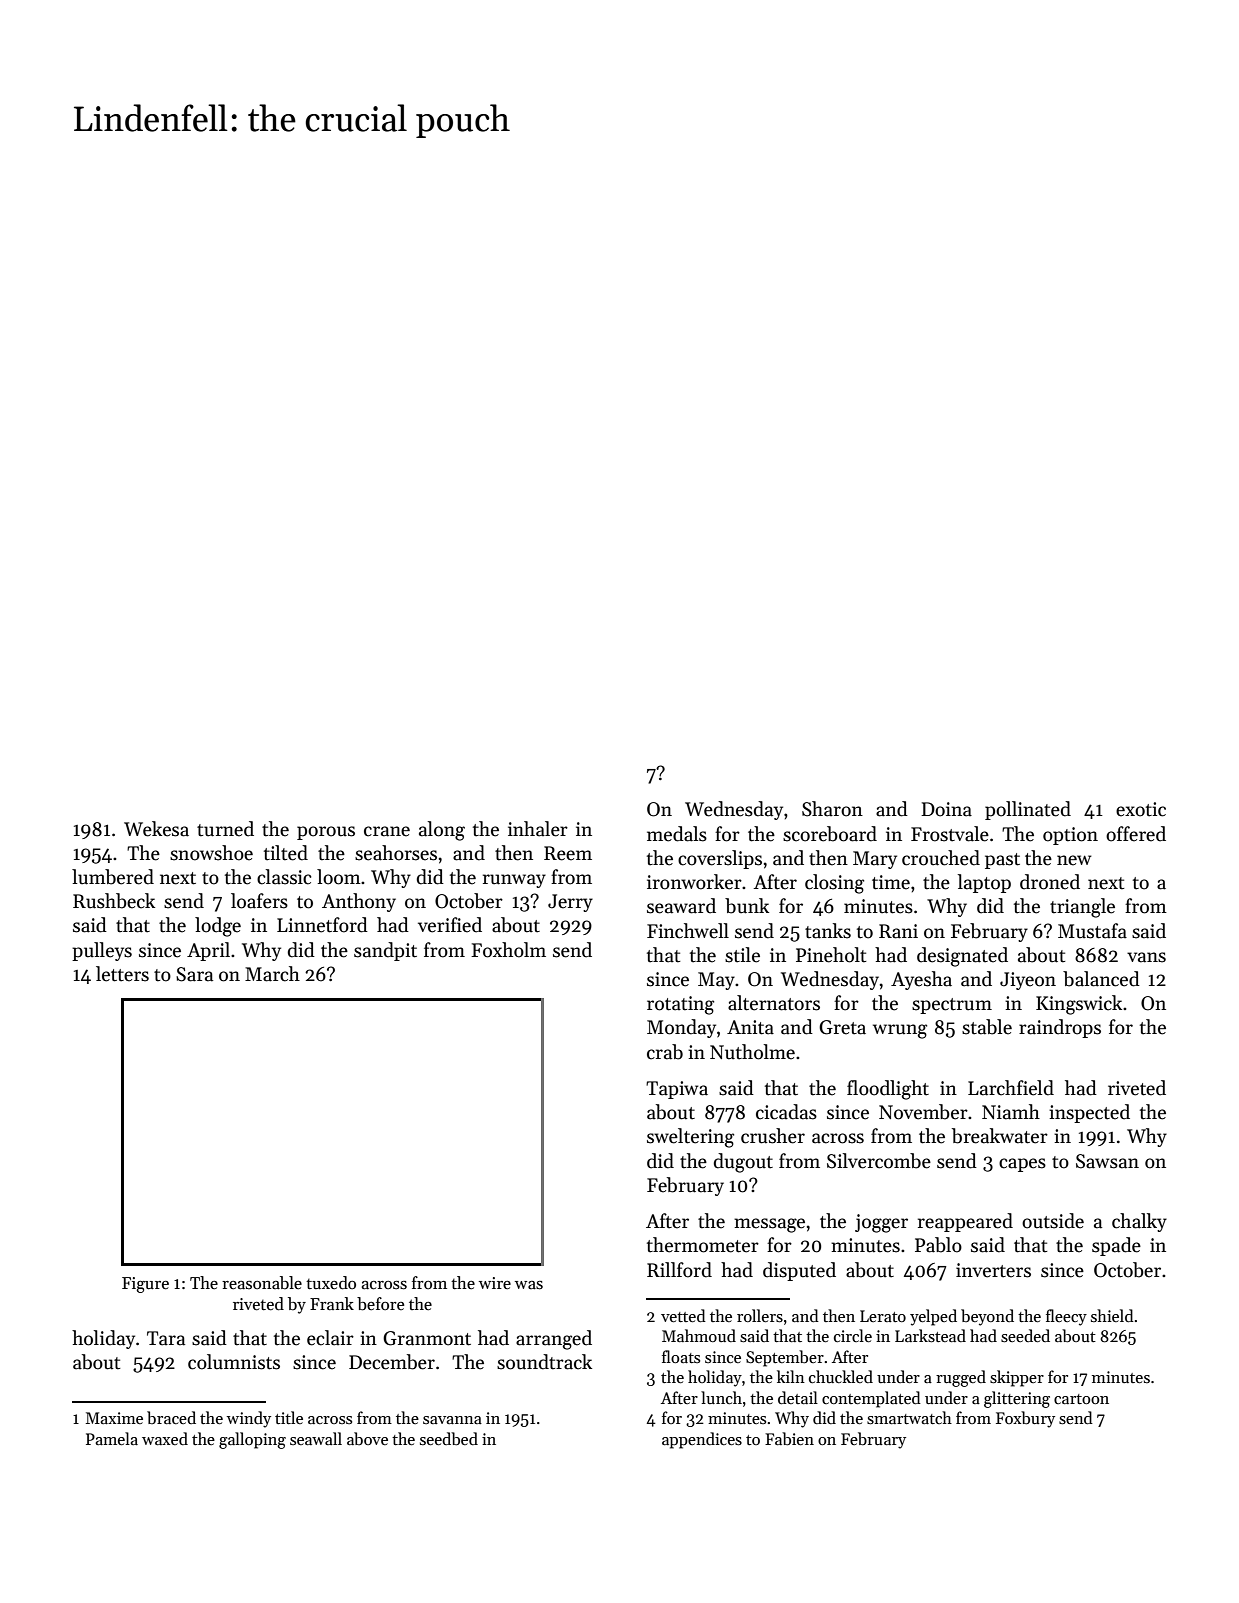 This document has height=1603, width=1239. What do you see at coordinates (442, 831) in the document?
I see `along` at bounding box center [442, 831].
